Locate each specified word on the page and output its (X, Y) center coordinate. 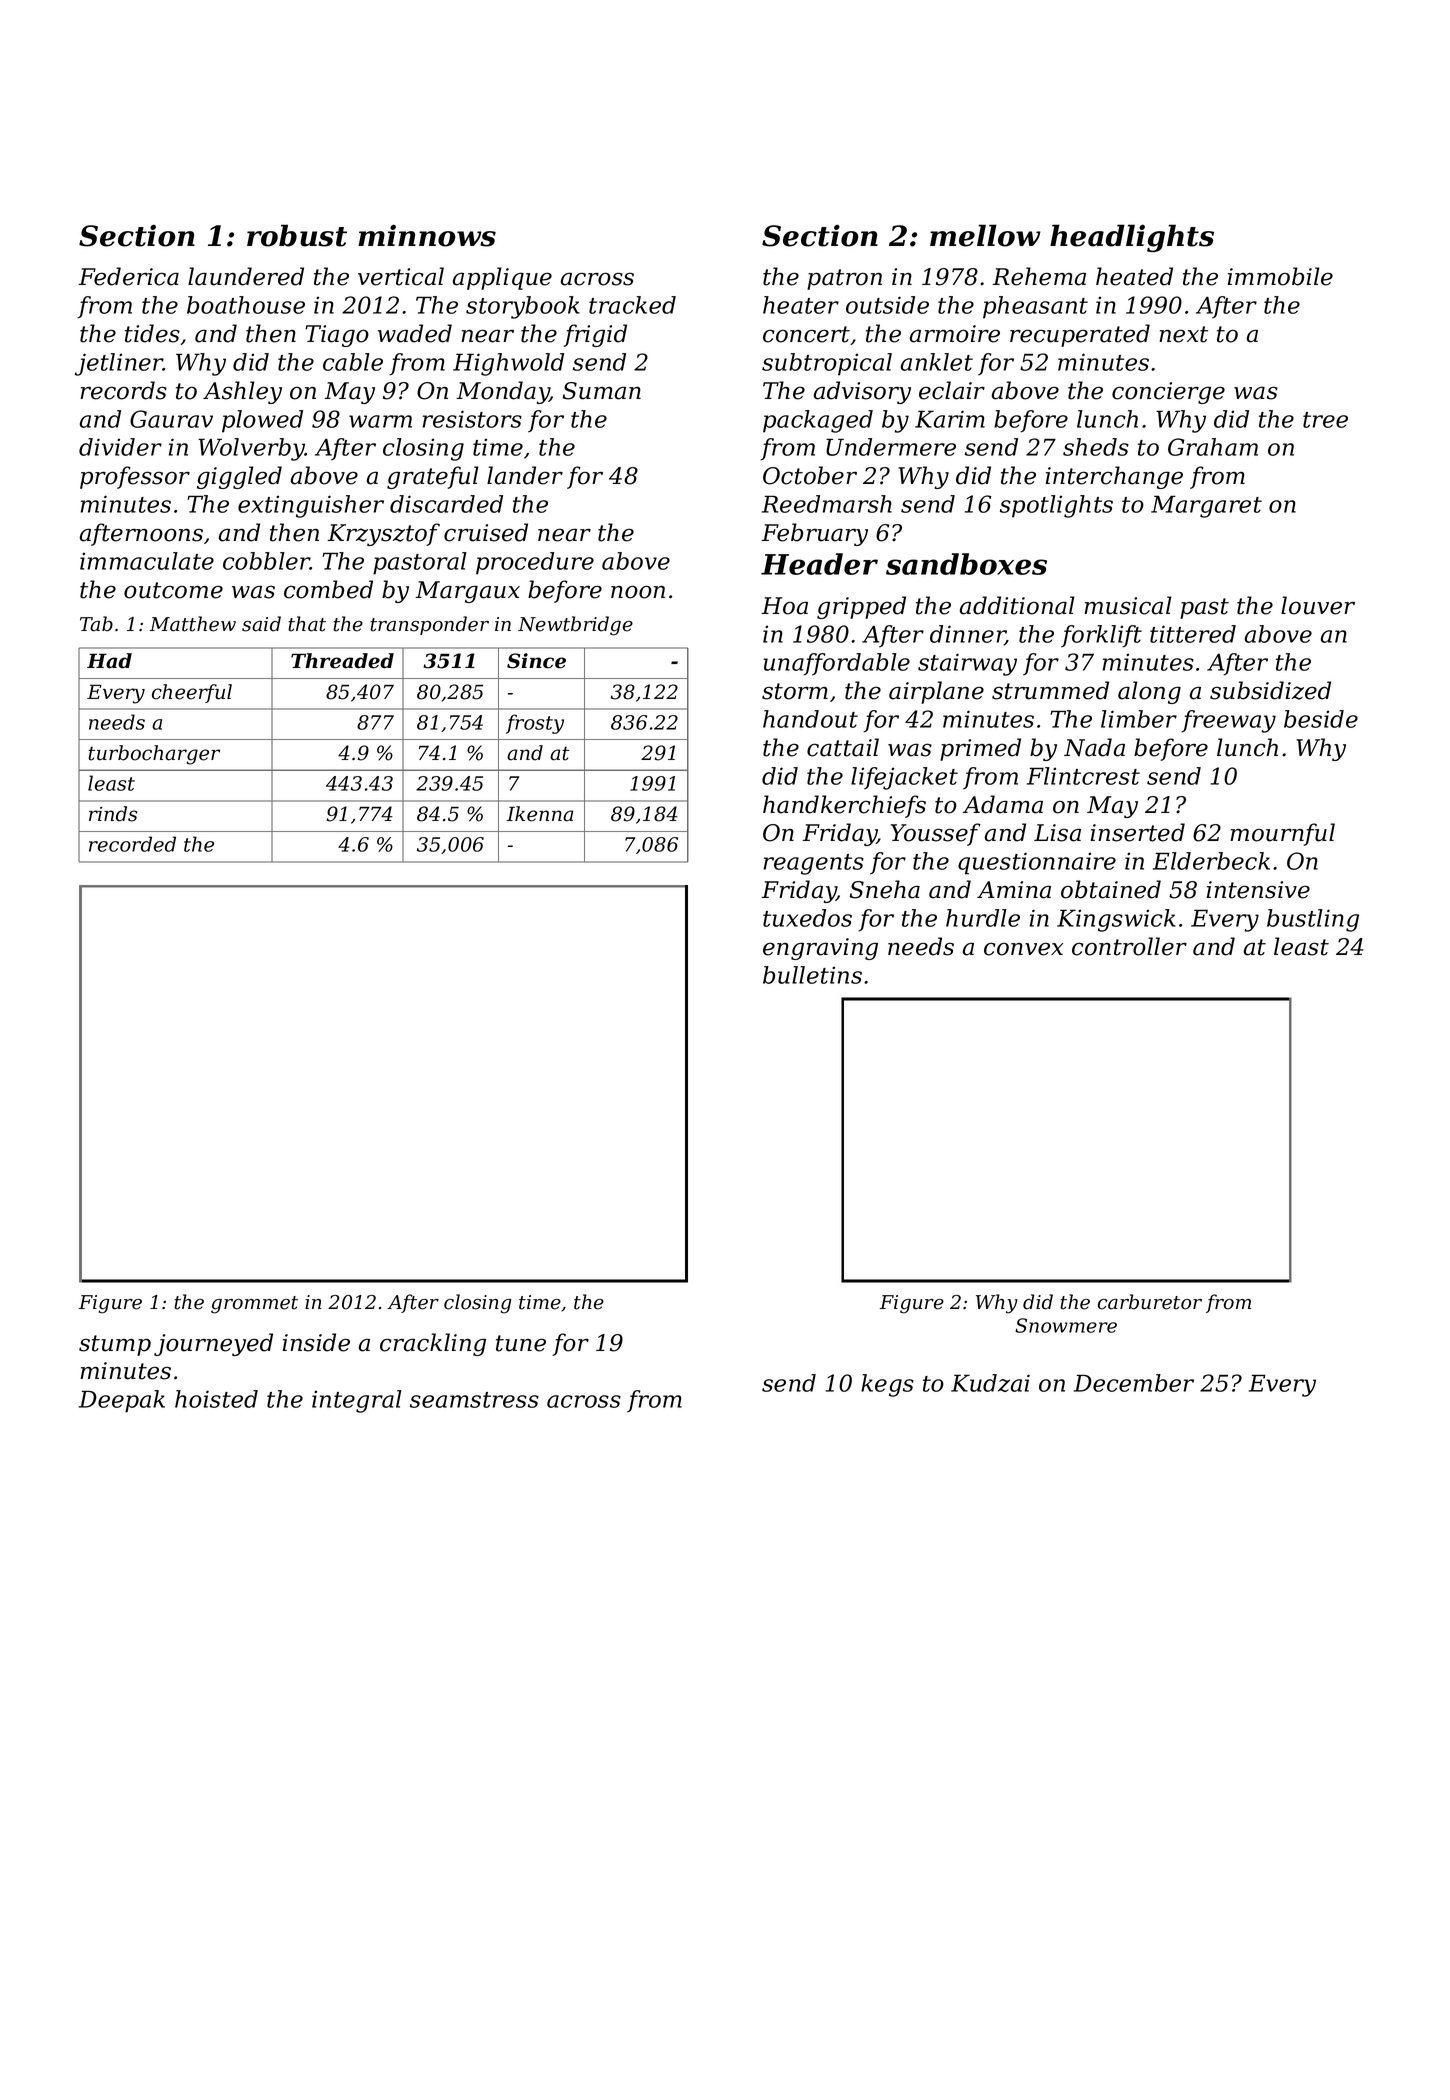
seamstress (474, 1400)
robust (297, 235)
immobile (1280, 276)
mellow (985, 235)
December (1134, 1383)
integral (357, 1401)
